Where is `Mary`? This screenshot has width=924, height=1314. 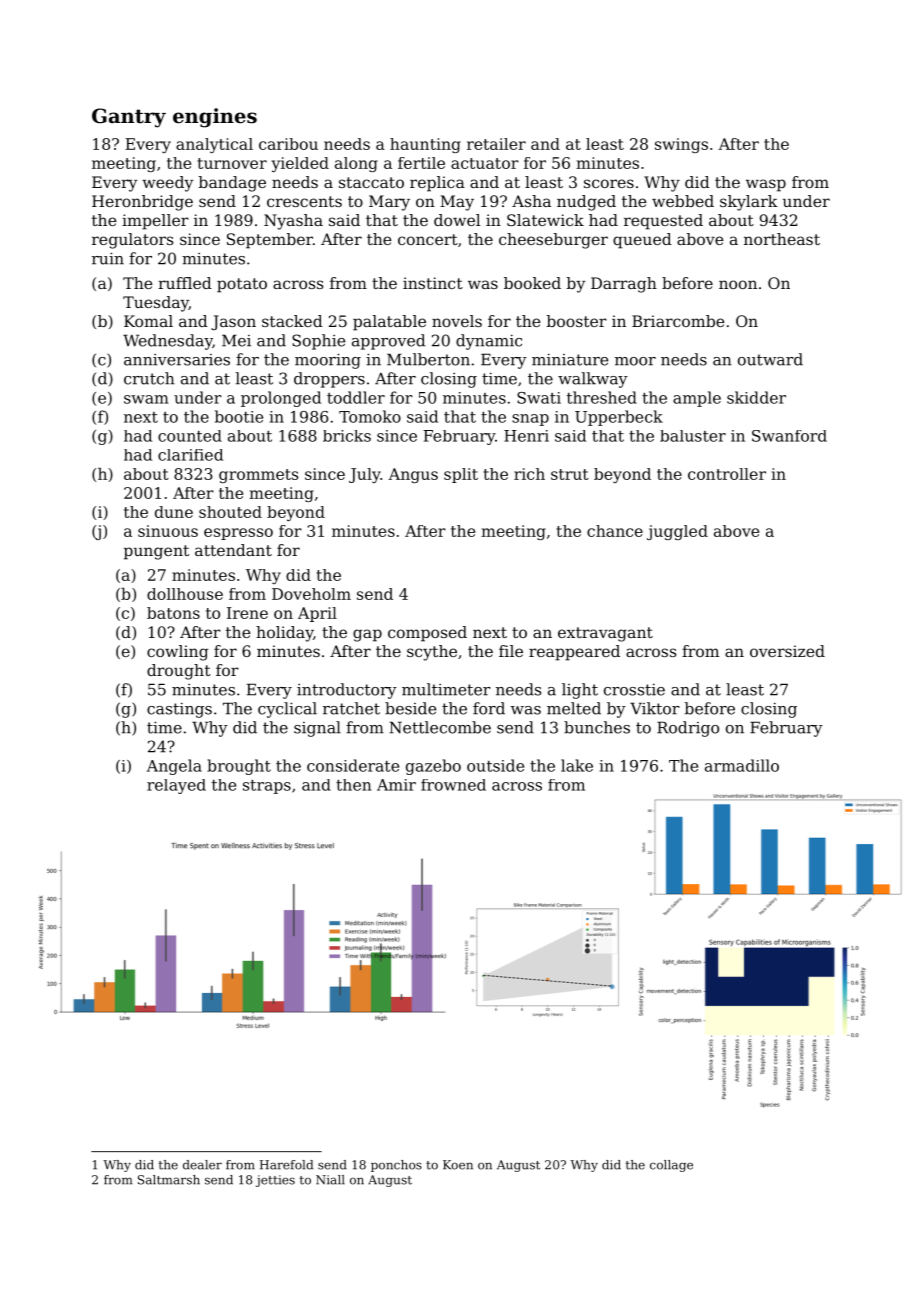
Mary is located at coordinates (389, 203).
